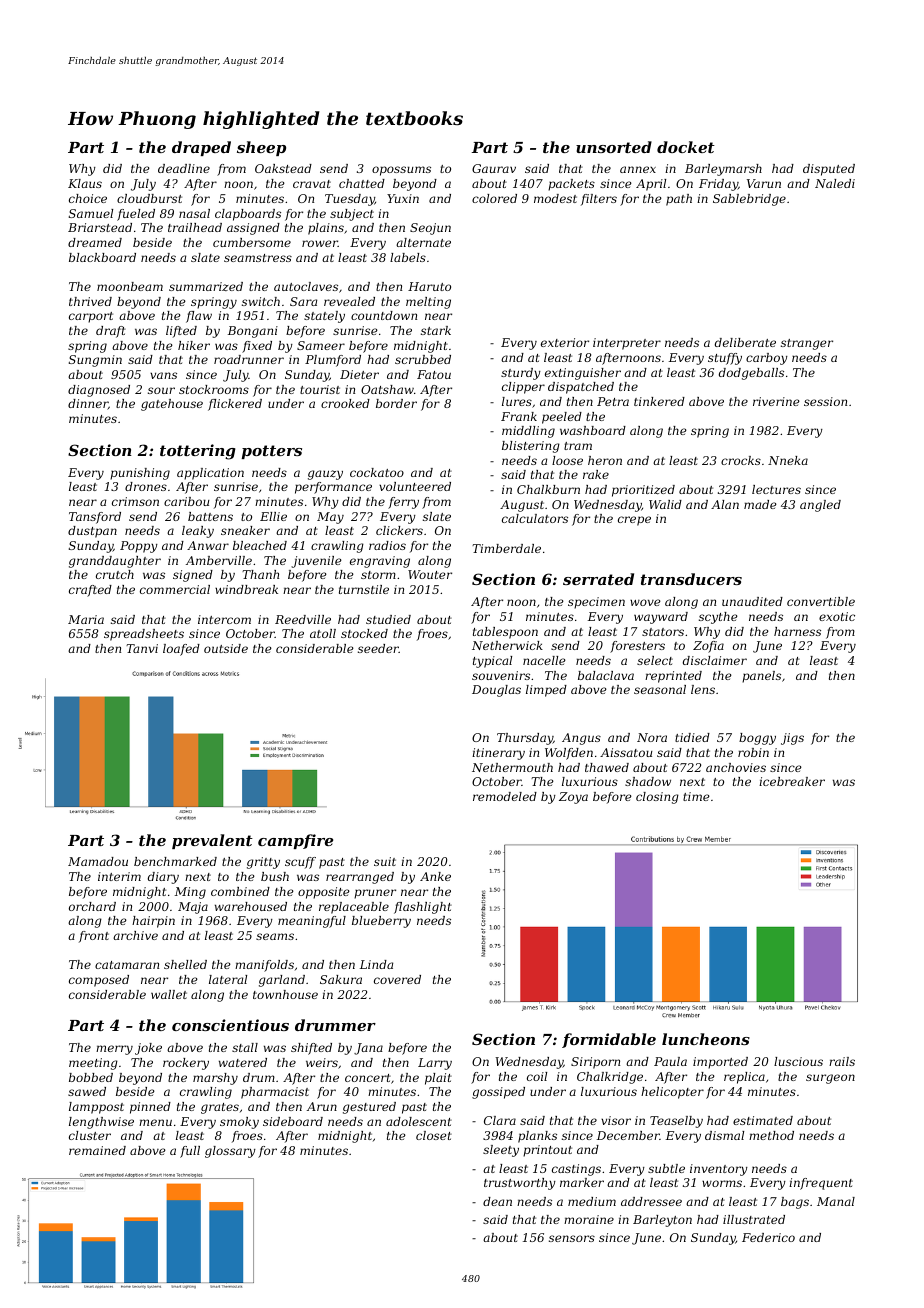  What do you see at coordinates (836, 1201) in the page?
I see `Manal` at bounding box center [836, 1201].
